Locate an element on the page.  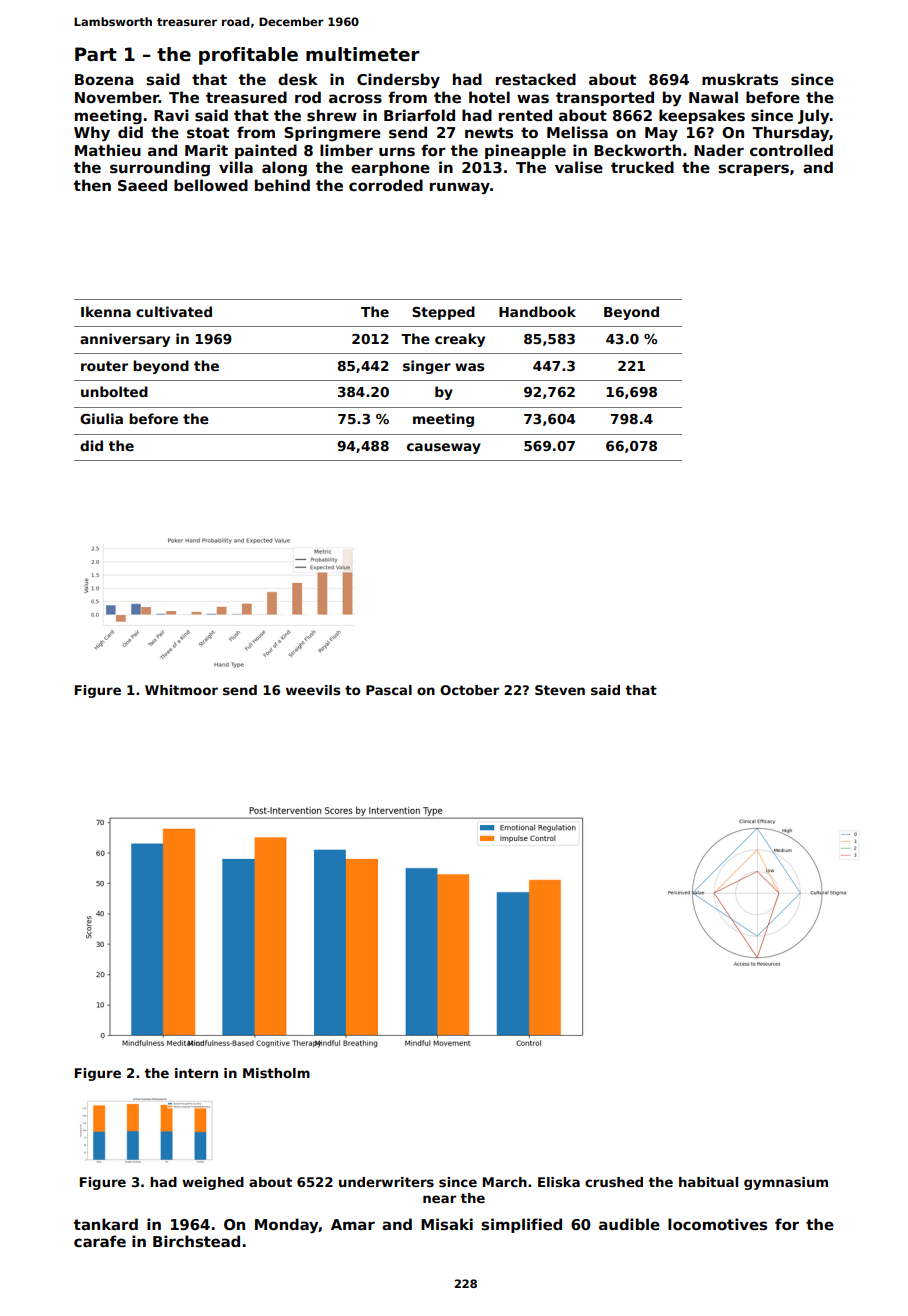
hotel is located at coordinates (489, 97).
